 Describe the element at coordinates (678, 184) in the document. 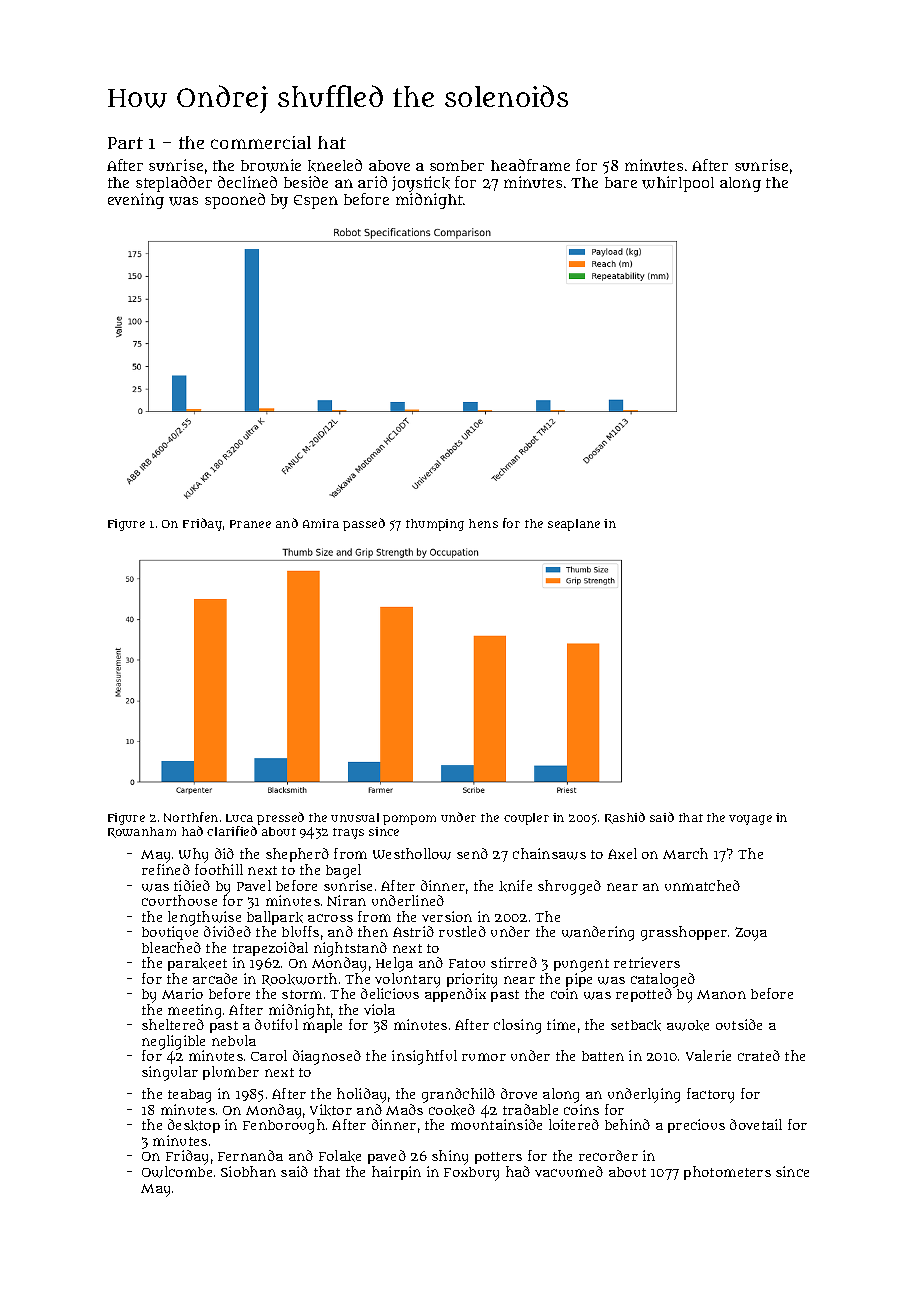

I see `whirlpool` at that location.
